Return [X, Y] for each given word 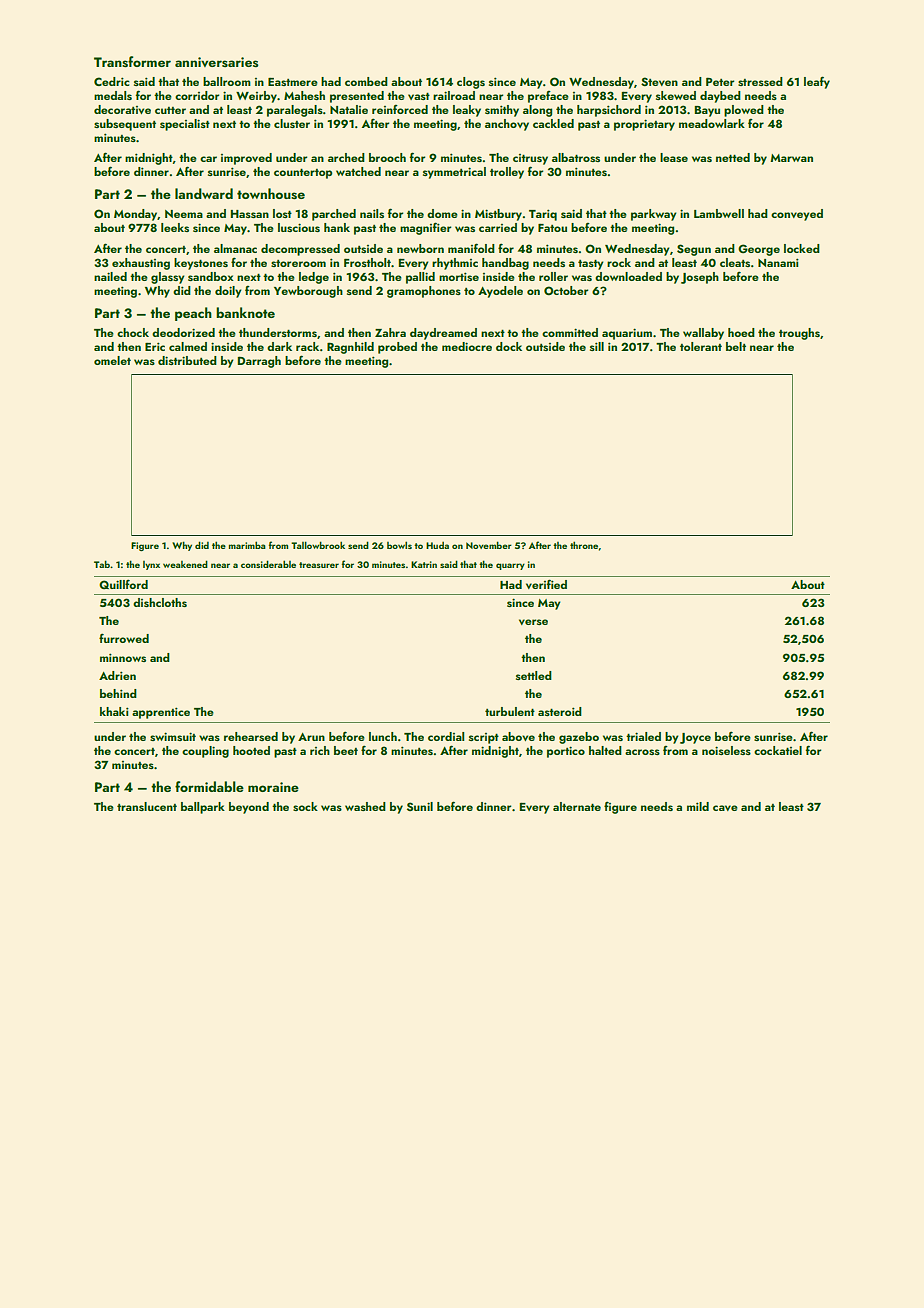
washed [365, 806]
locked [802, 248]
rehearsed [251, 736]
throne [584, 545]
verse [533, 622]
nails [372, 213]
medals [113, 95]
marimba [247, 545]
